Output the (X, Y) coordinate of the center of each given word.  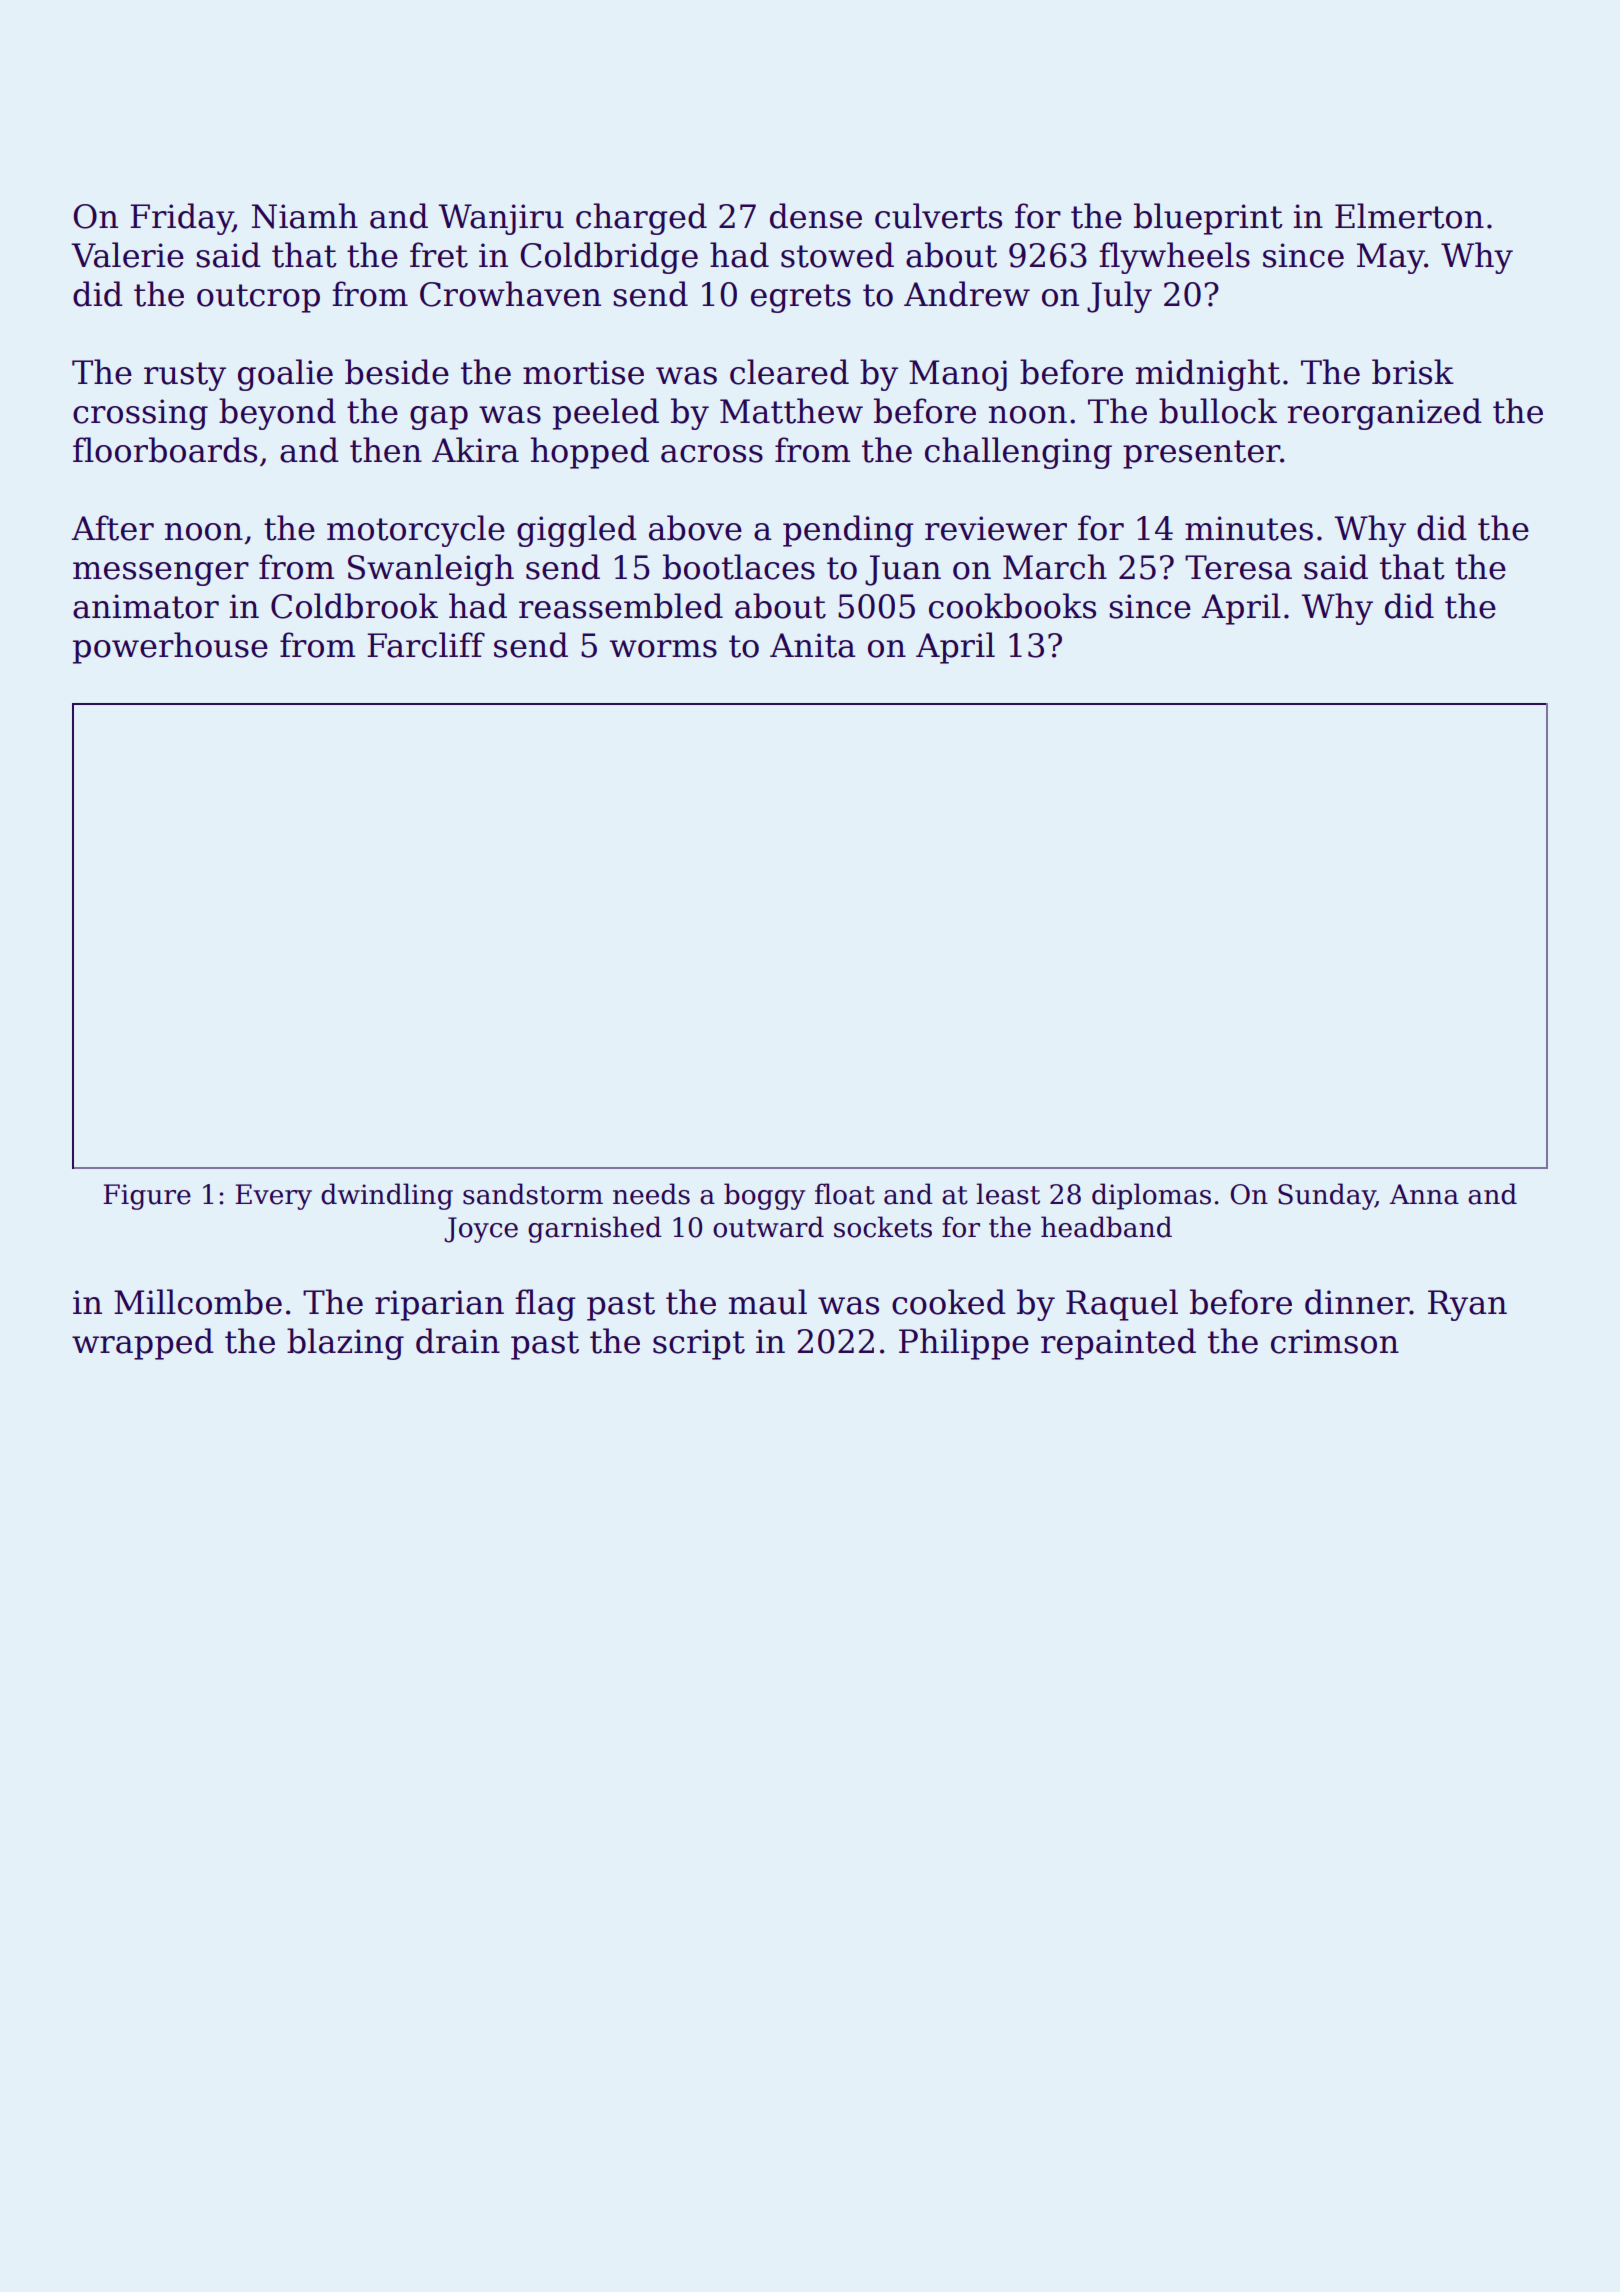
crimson (1335, 1341)
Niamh (305, 216)
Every (273, 1197)
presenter (1201, 454)
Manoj (958, 375)
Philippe (964, 1344)
